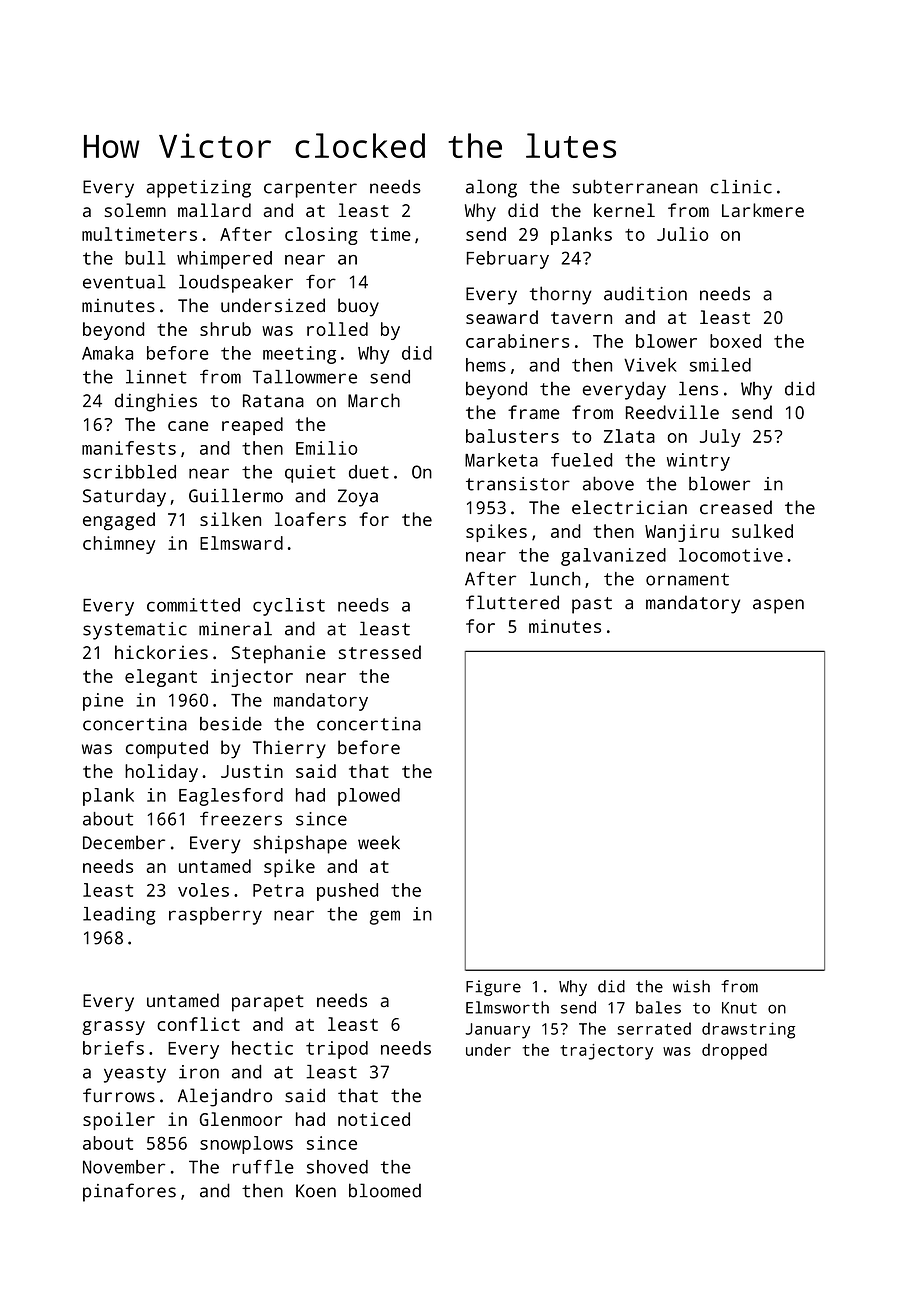 The height and width of the document is (1289, 907). What do you see at coordinates (235, 628) in the document?
I see `mineral` at bounding box center [235, 628].
